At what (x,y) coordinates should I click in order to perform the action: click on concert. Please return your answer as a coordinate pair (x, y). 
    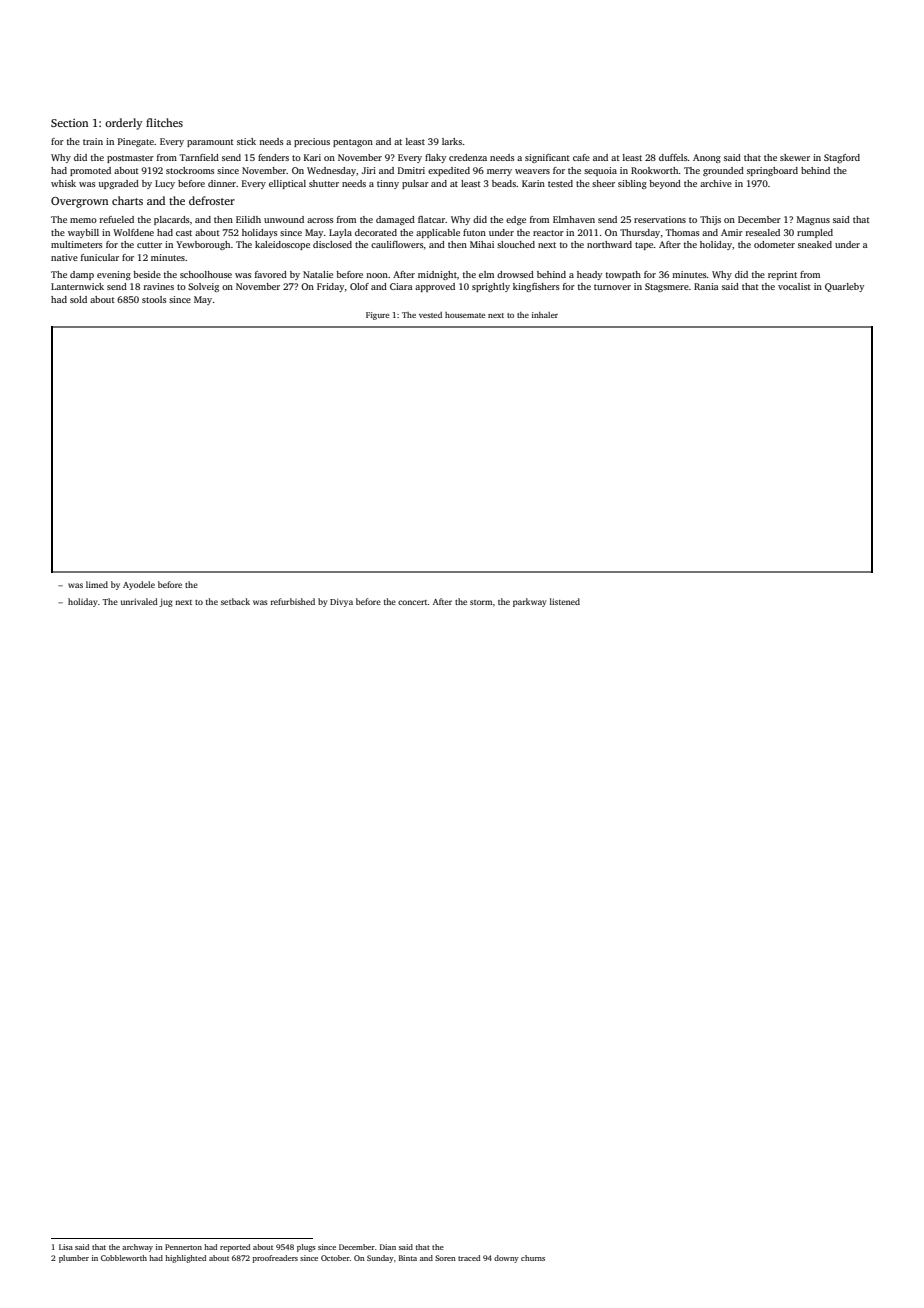
    Looking at the image, I should click on (413, 602).
